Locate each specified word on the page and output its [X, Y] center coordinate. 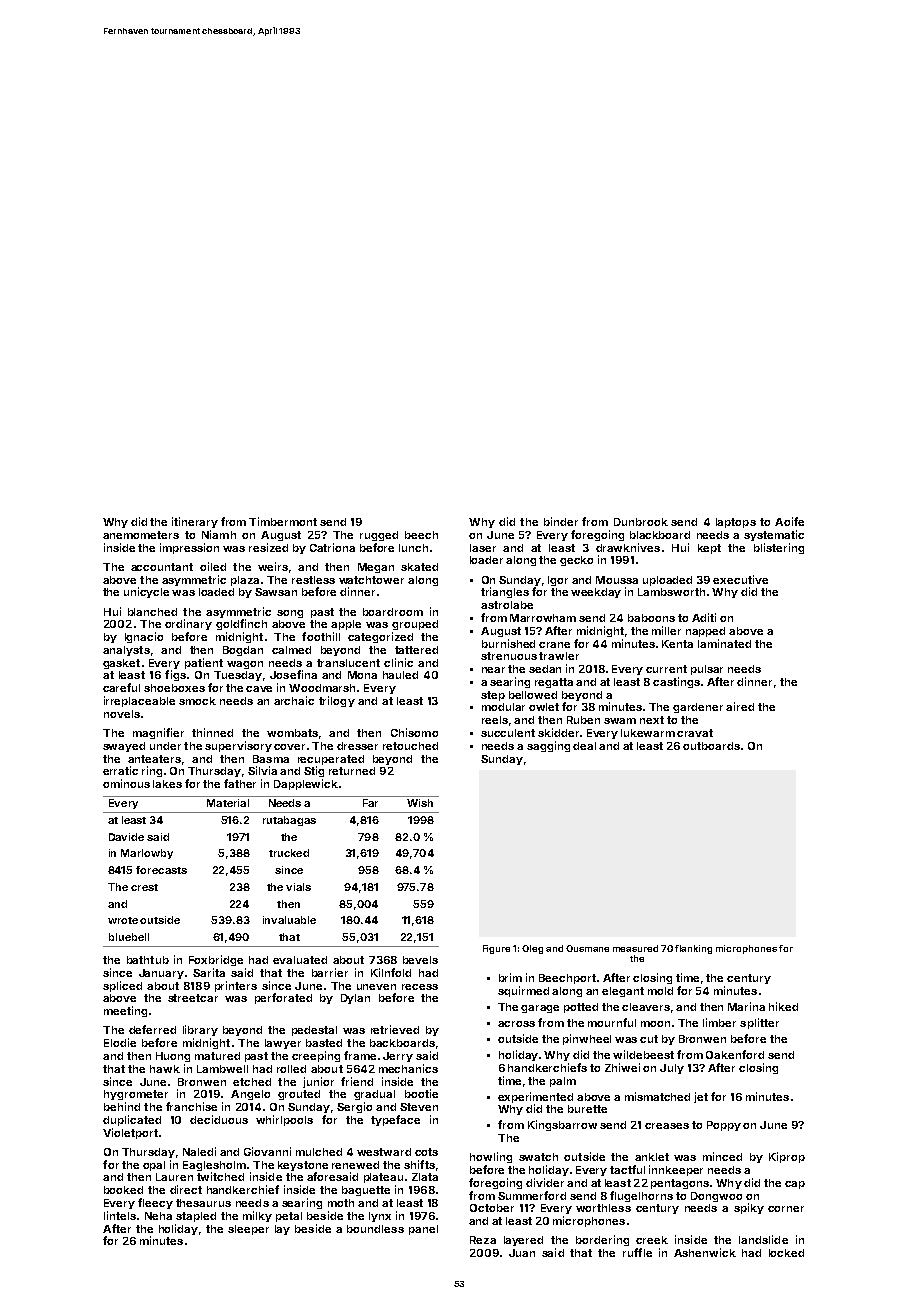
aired [740, 706]
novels [122, 714]
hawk [165, 1069]
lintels [120, 1215]
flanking [693, 949]
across [516, 1024]
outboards [711, 746]
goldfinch [241, 624]
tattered [416, 650]
